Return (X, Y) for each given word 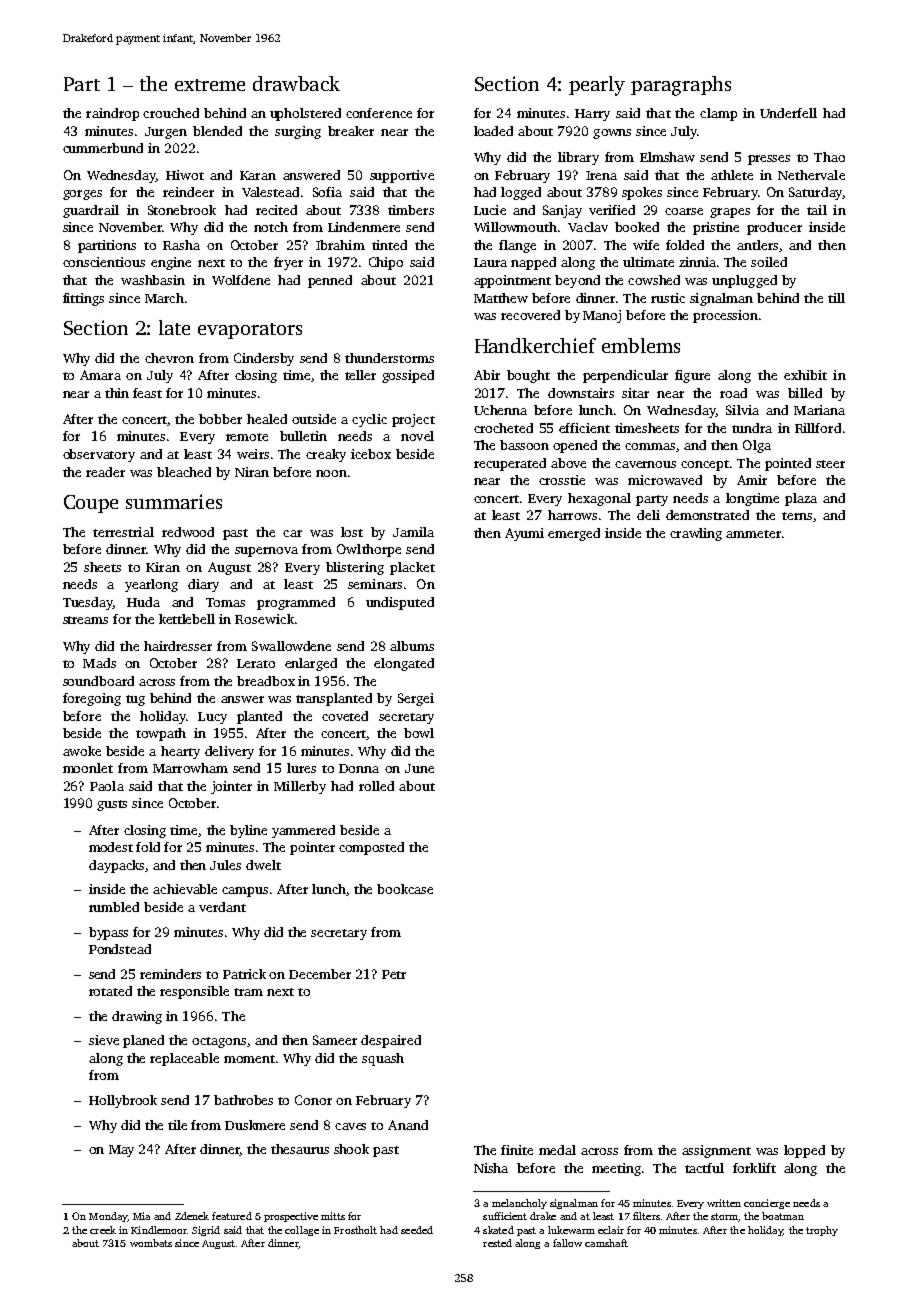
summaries (174, 501)
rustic (668, 298)
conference (379, 113)
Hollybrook (123, 1101)
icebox (371, 454)
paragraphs (681, 86)
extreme (210, 85)
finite (517, 1150)
